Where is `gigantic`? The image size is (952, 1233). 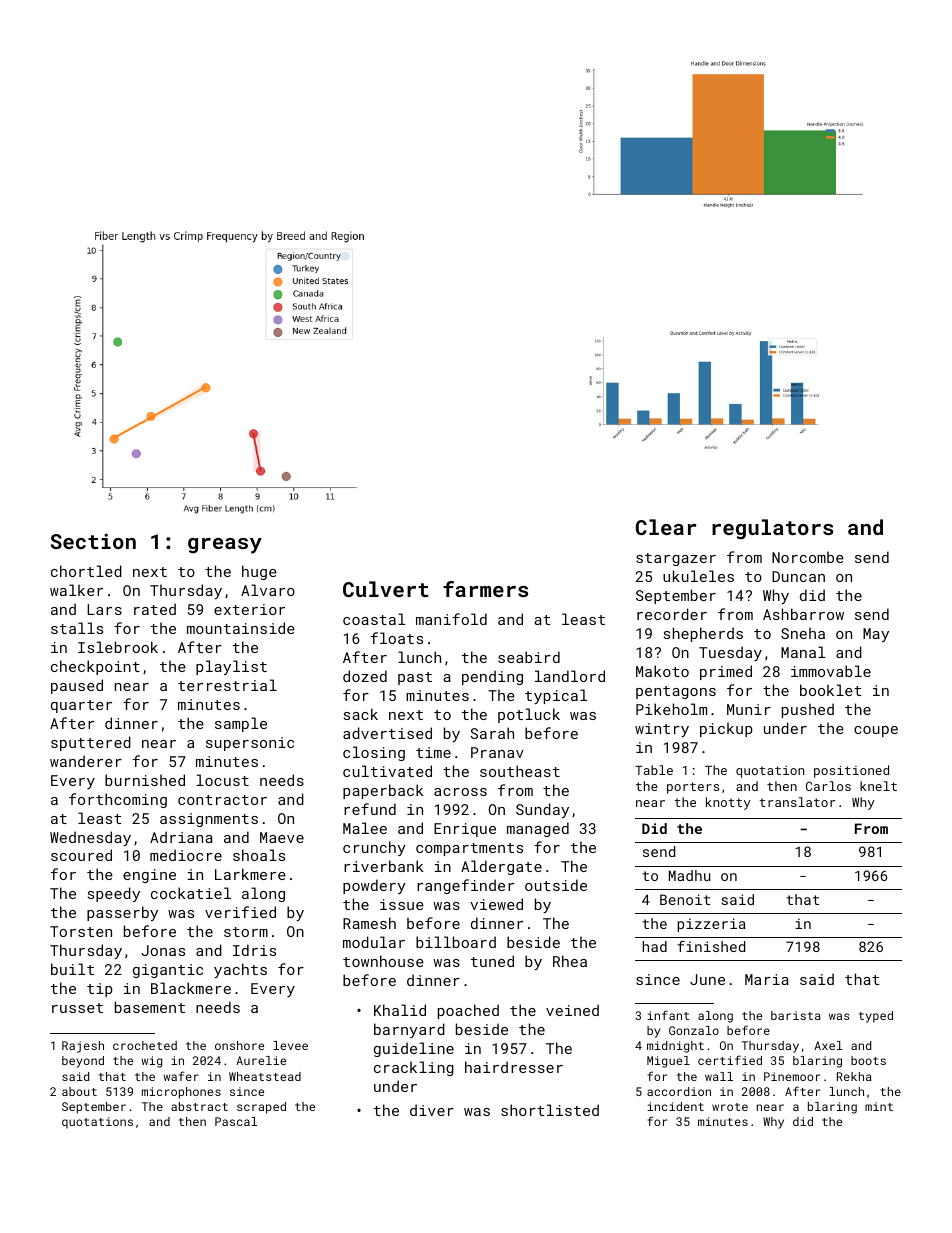 gigantic is located at coordinates (168, 971).
